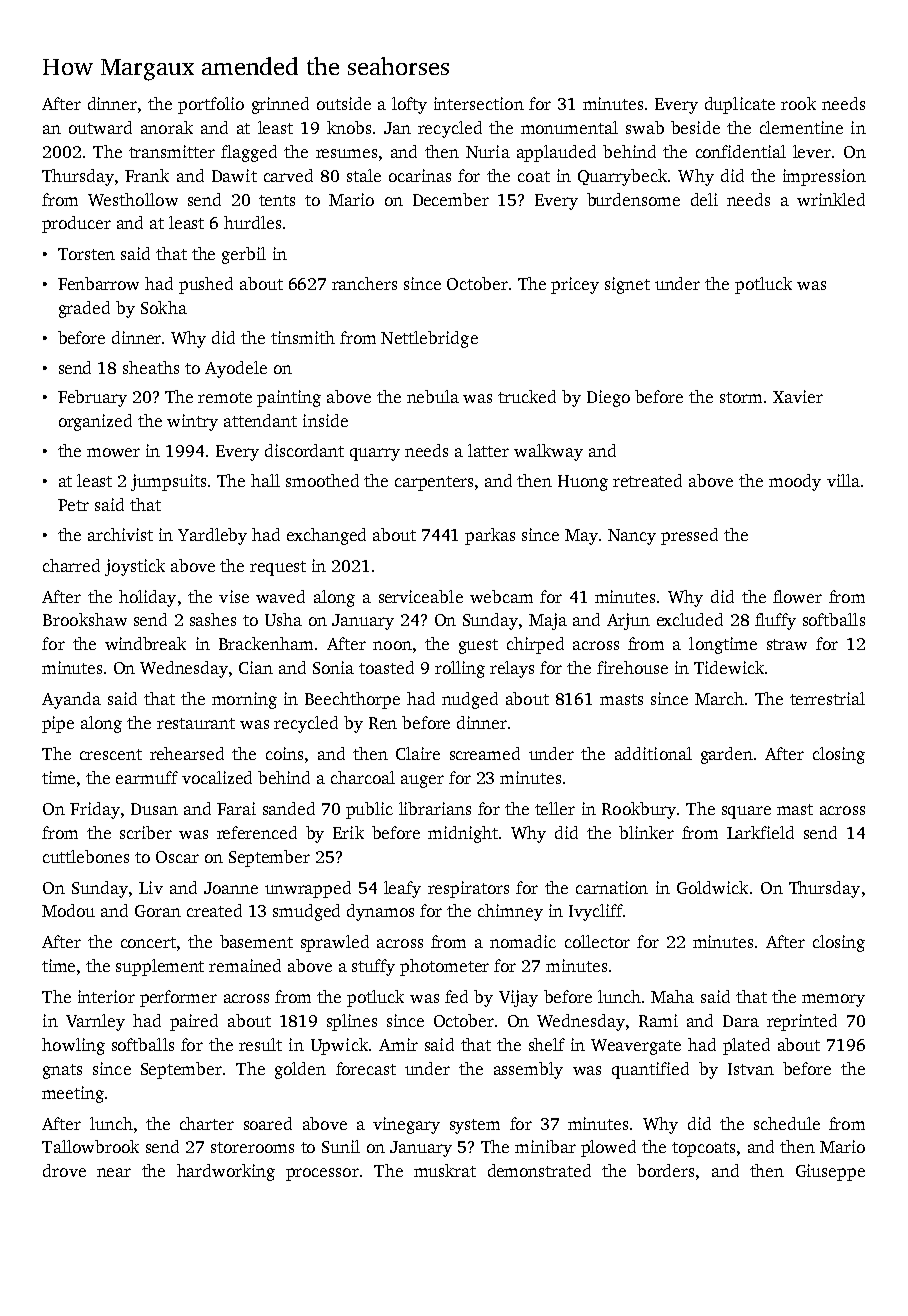  Describe the element at coordinates (746, 812) in the page. I see `square` at that location.
